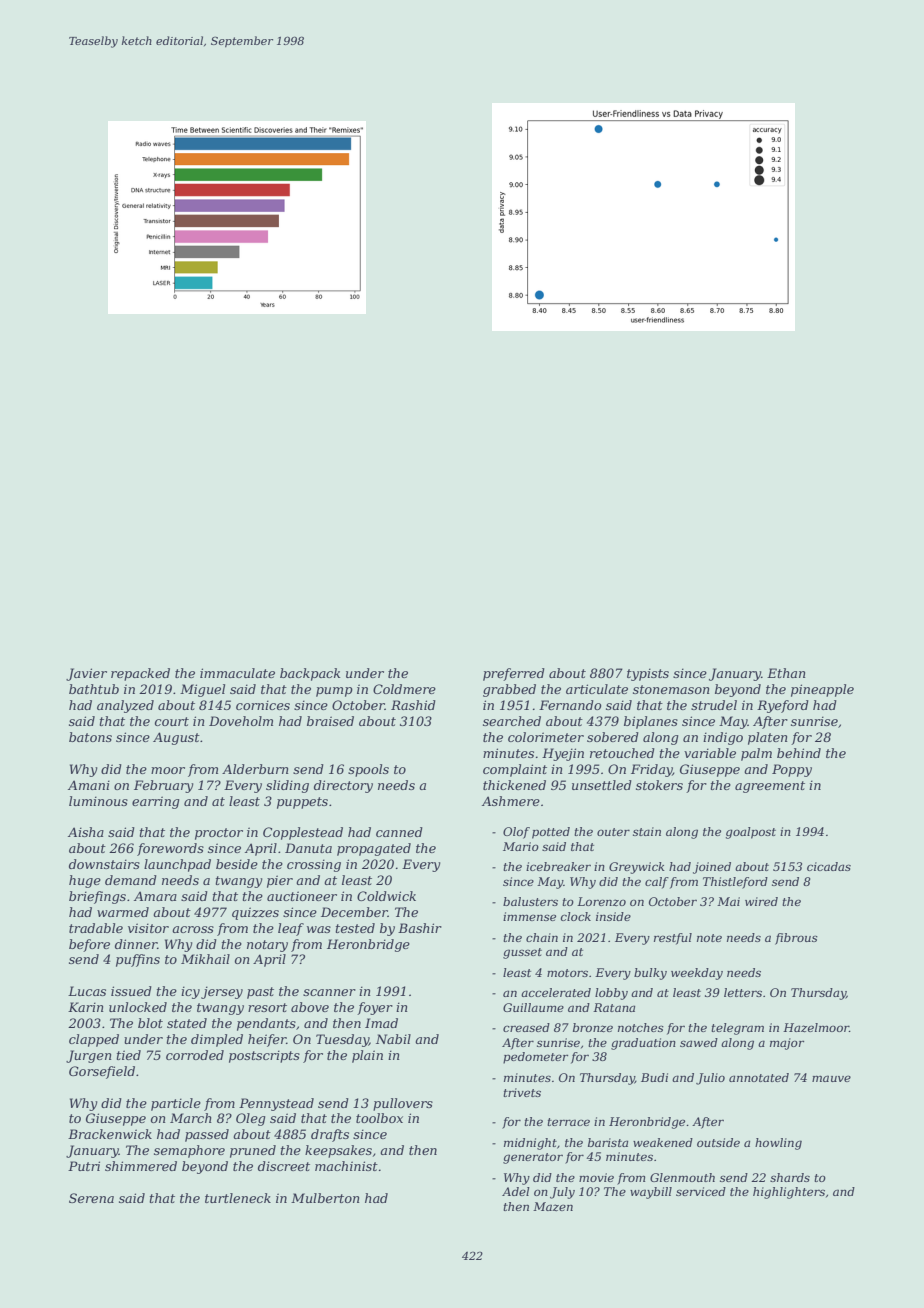 The width and height of the page is (924, 1308). Describe the element at coordinates (822, 690) in the page. I see `pineapple` at that location.
